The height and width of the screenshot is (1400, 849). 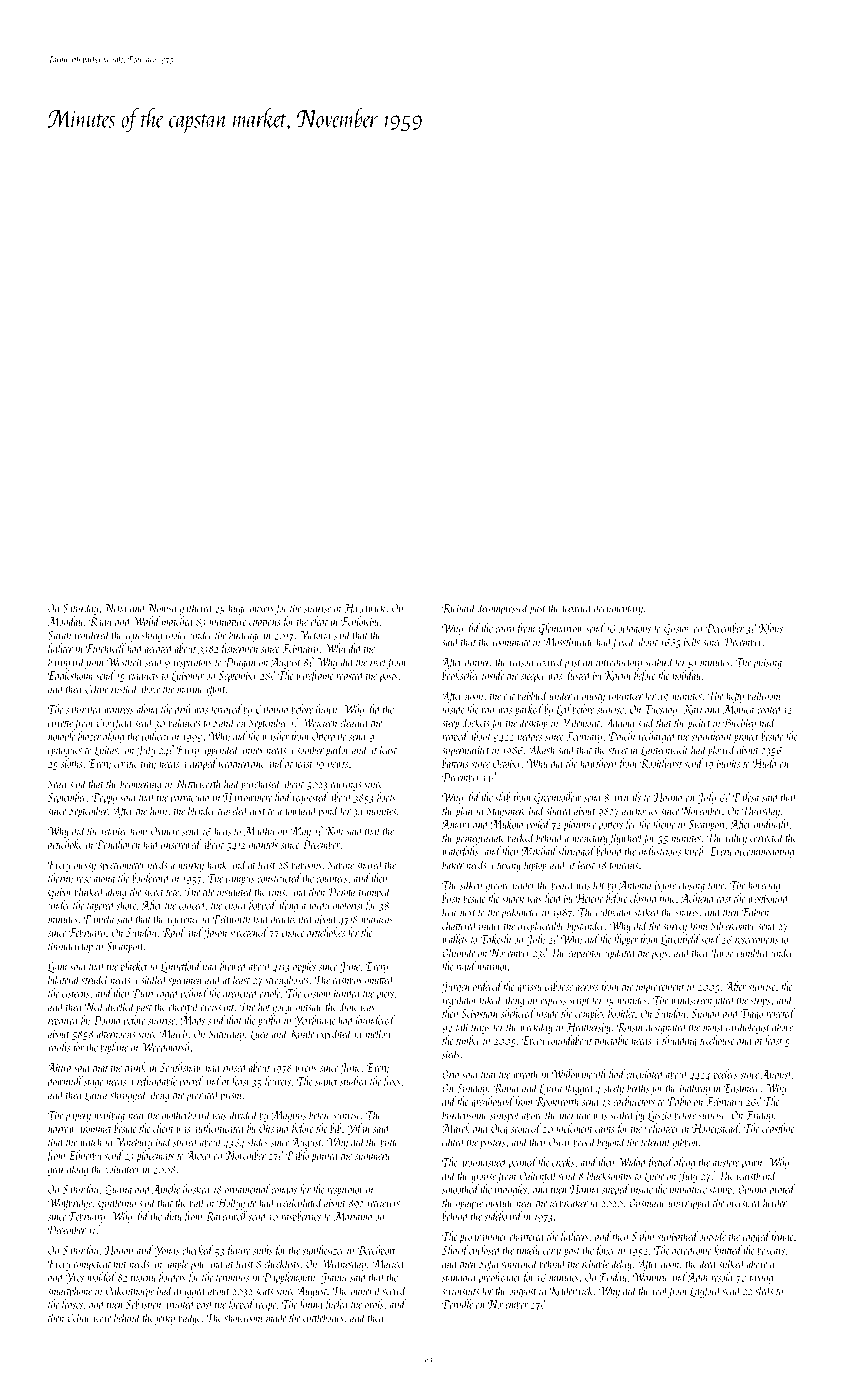 I want to click on summery, so click(x=372, y=1158).
